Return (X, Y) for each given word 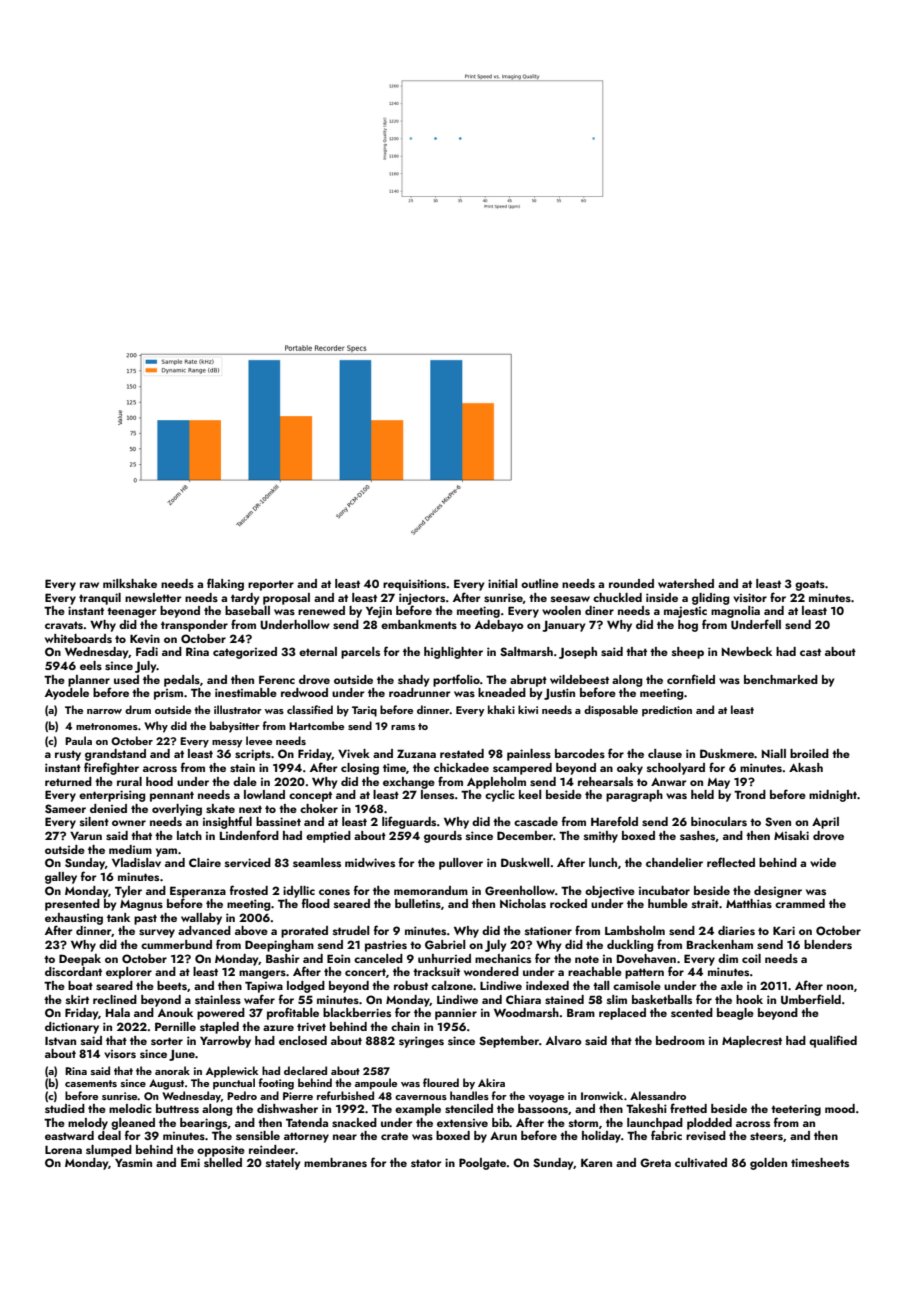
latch (189, 835)
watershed (686, 583)
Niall (774, 753)
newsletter (153, 597)
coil (751, 958)
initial (503, 583)
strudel (351, 930)
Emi (190, 1162)
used (126, 679)
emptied (328, 837)
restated (462, 753)
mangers (262, 974)
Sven (778, 821)
